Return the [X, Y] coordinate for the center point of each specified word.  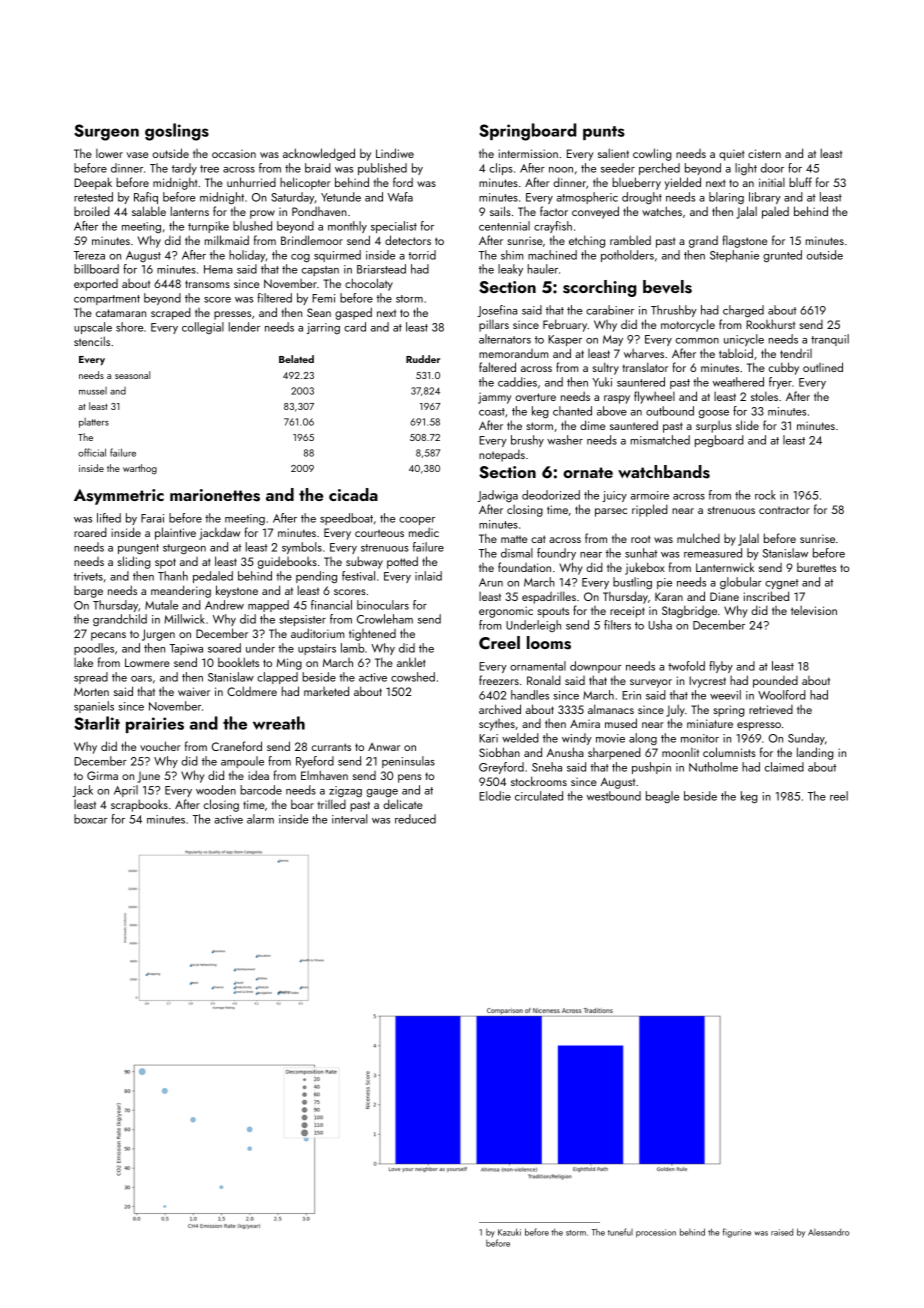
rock [765, 495]
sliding [134, 562]
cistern [764, 153]
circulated [539, 796]
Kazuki [509, 1232]
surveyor [651, 683]
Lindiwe [395, 153]
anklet [411, 662]
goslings [177, 132]
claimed [784, 767]
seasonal [132, 375]
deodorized [551, 495]
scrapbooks [139, 805]
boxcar [90, 819]
